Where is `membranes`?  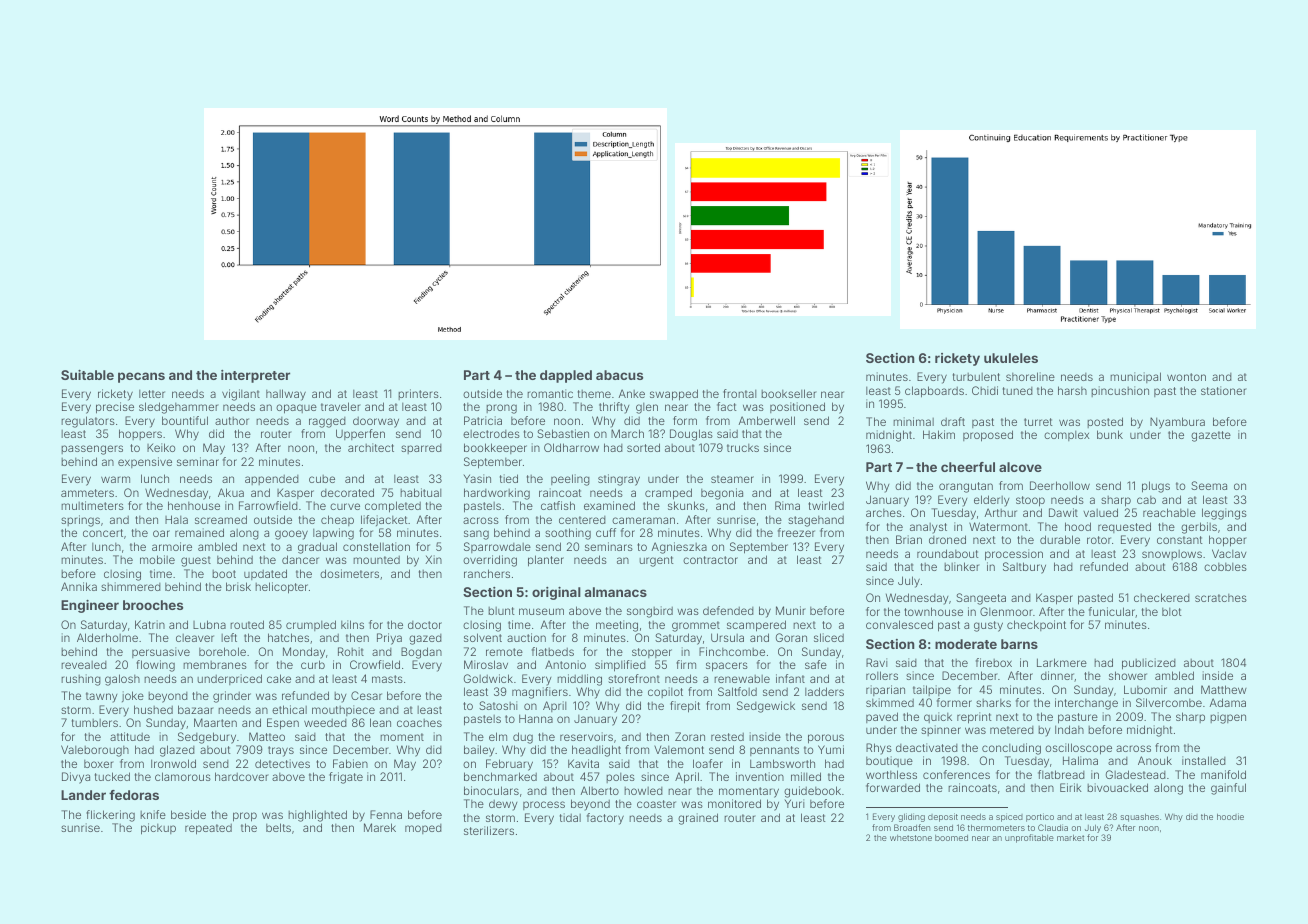
membranes is located at coordinates (215, 665).
